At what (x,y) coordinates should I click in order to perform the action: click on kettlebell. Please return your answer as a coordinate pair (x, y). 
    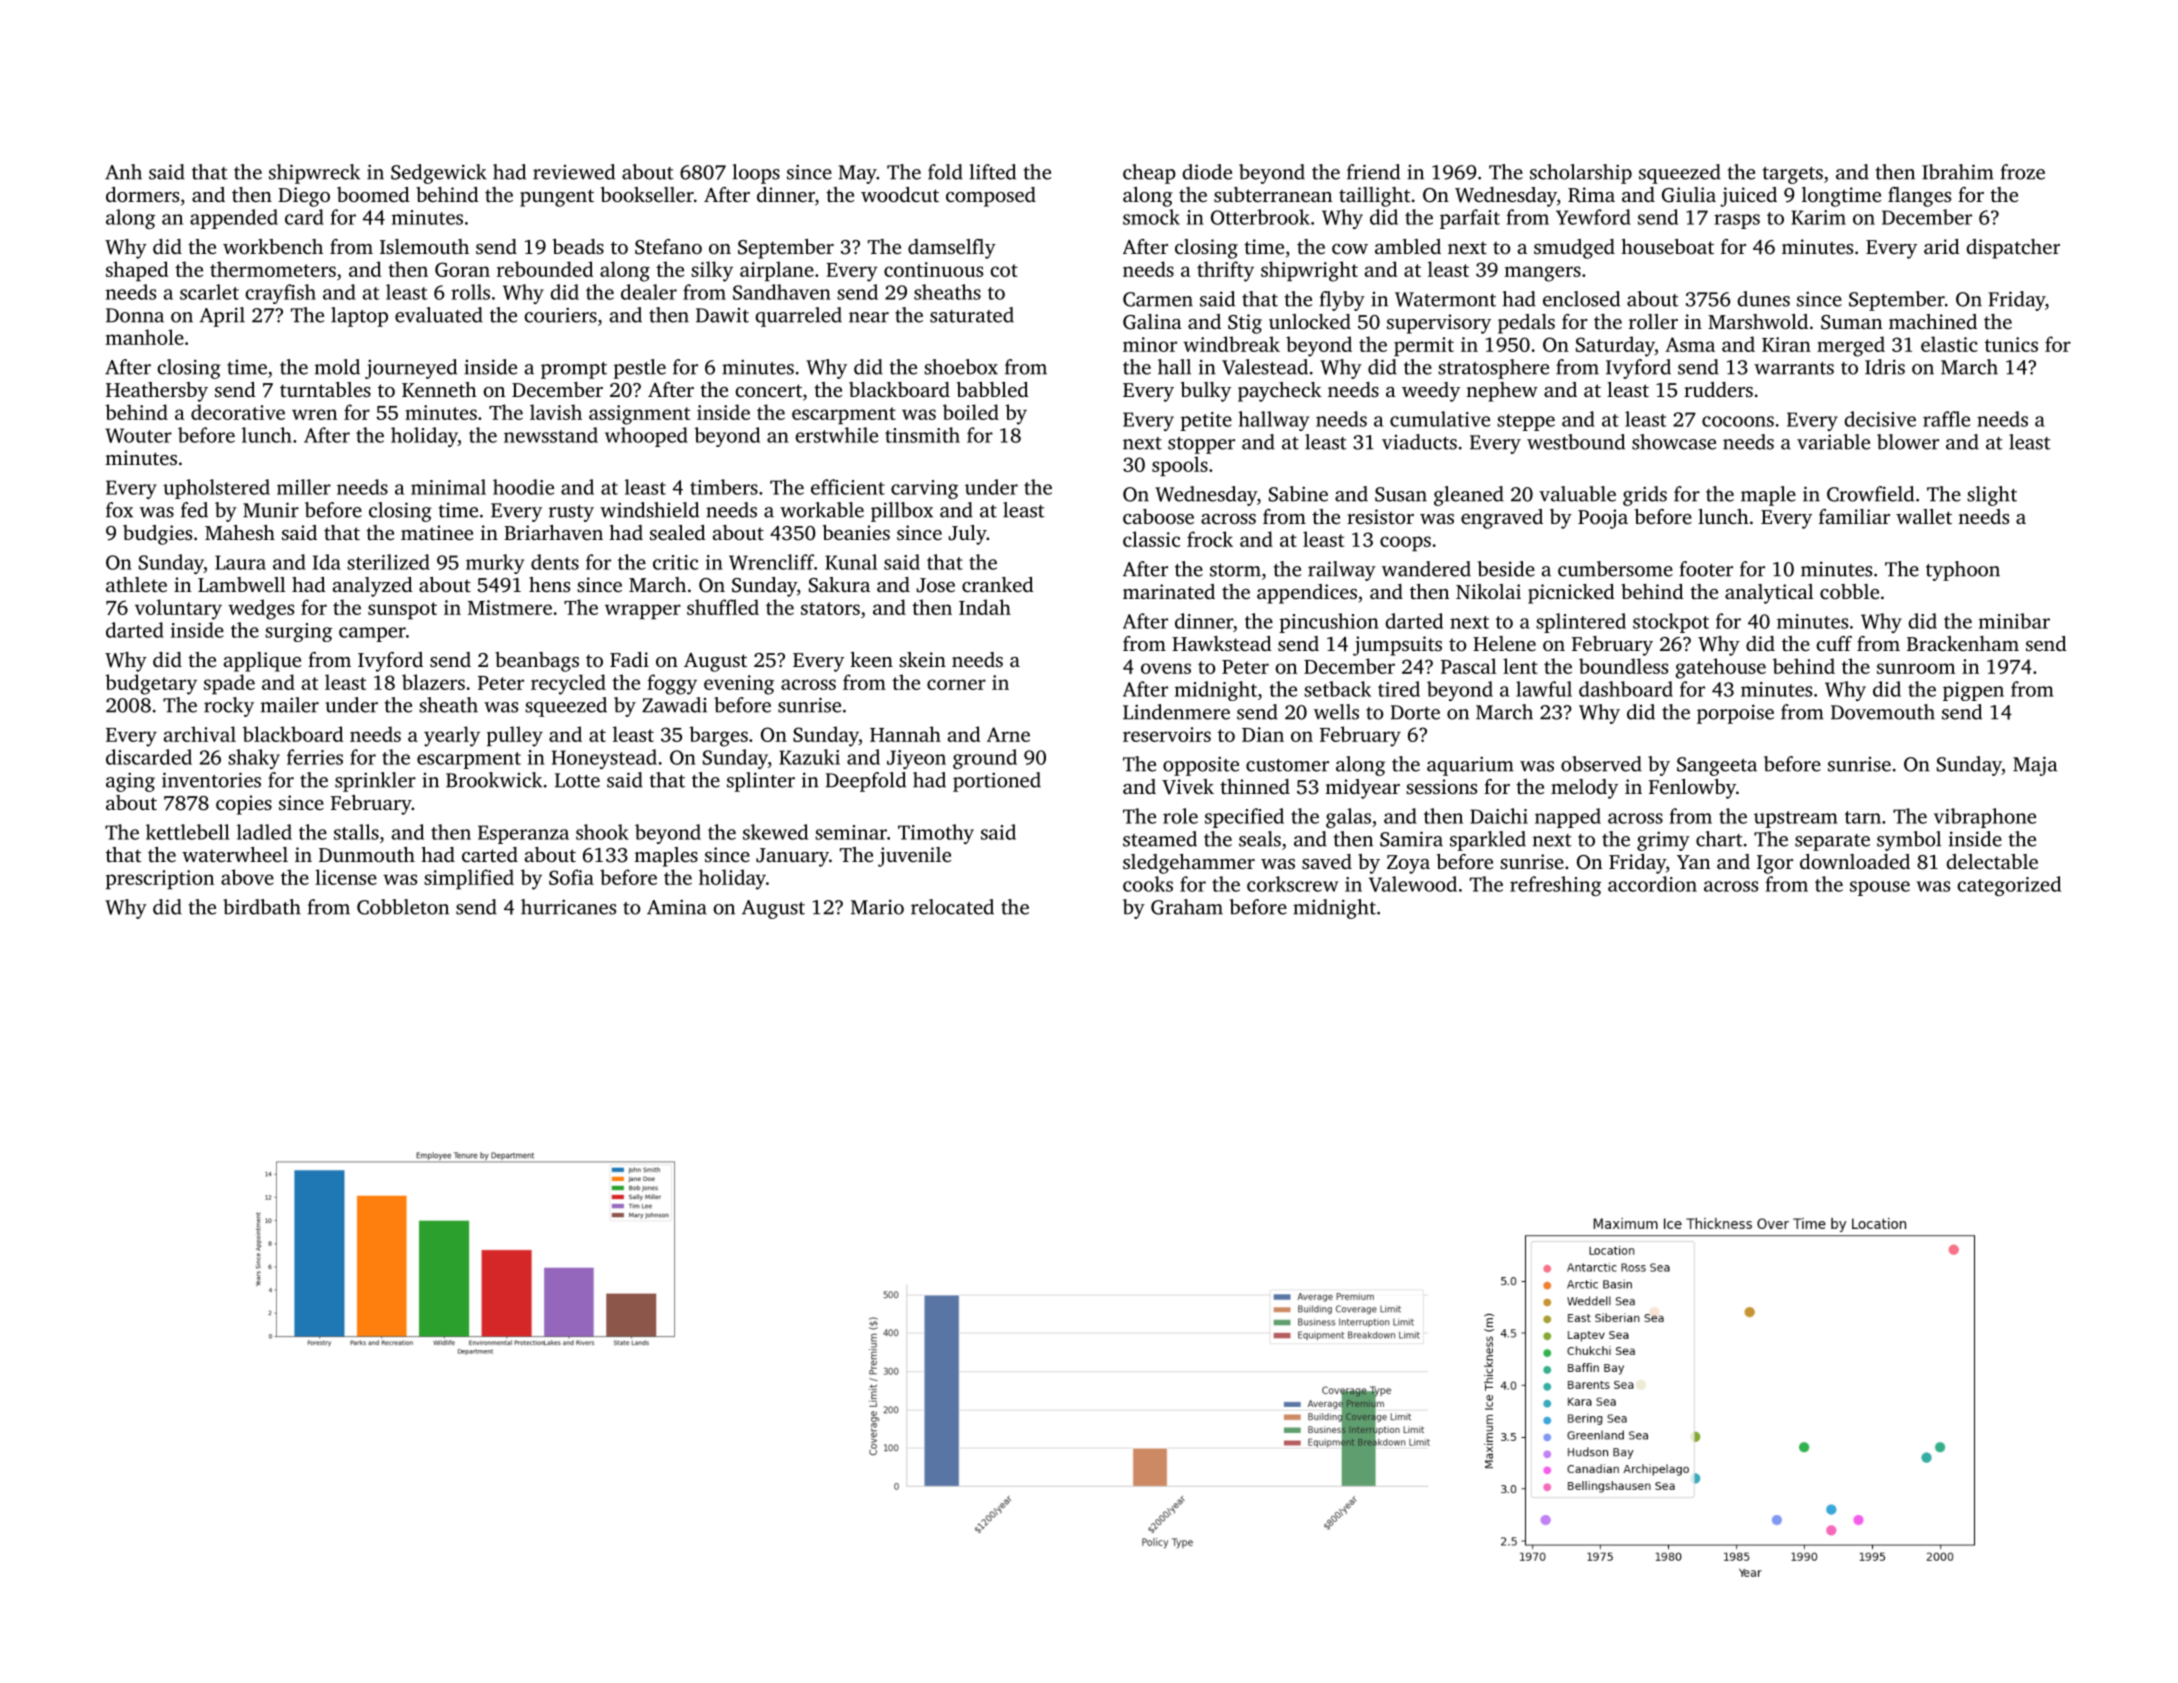
    Looking at the image, I should click on (188, 832).
